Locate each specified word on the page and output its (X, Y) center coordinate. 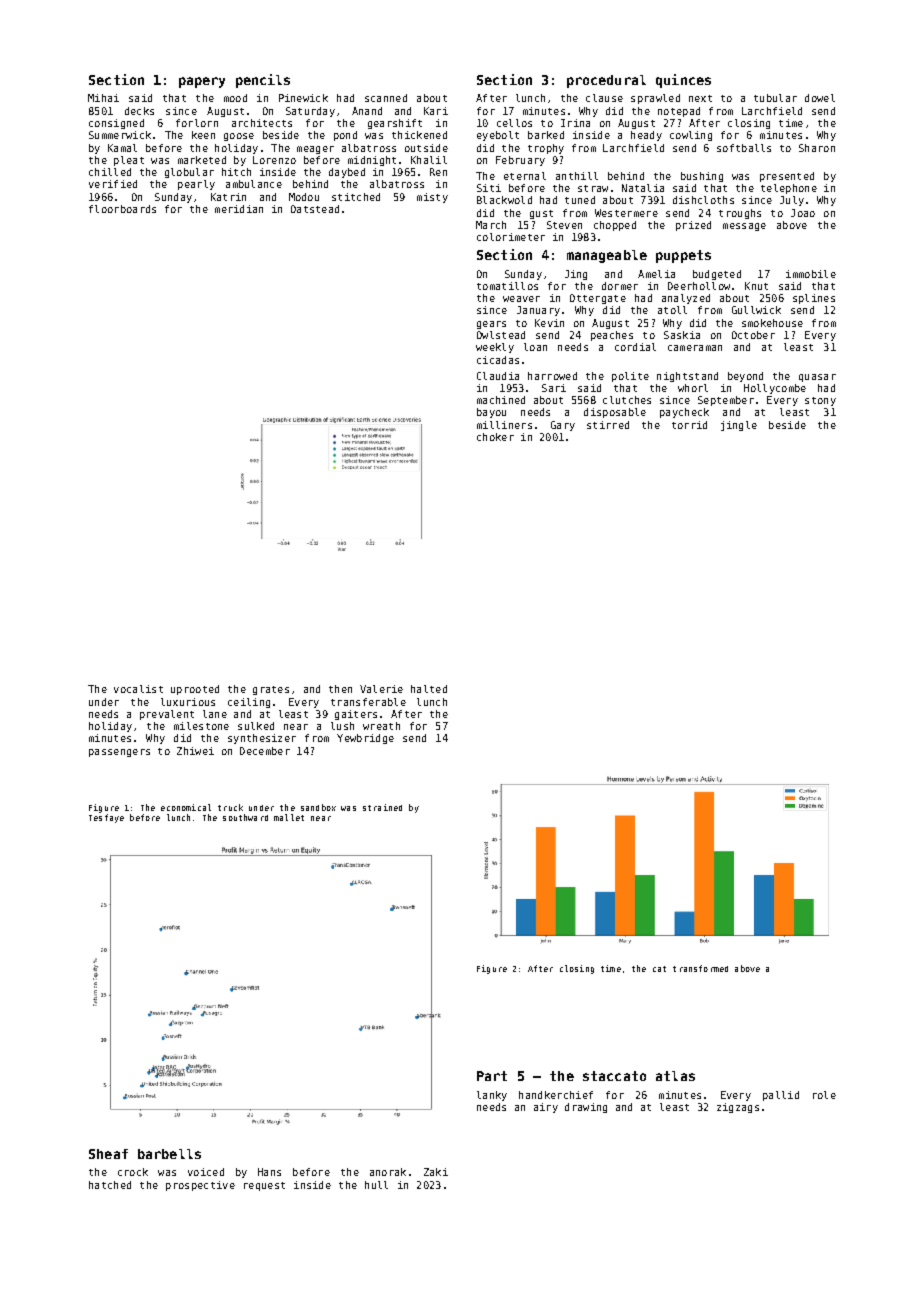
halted (429, 689)
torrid (689, 425)
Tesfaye (106, 818)
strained (382, 807)
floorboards (122, 209)
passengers (119, 753)
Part (492, 1076)
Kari (436, 111)
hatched (110, 1185)
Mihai (103, 98)
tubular (775, 98)
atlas (675, 1076)
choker (495, 437)
